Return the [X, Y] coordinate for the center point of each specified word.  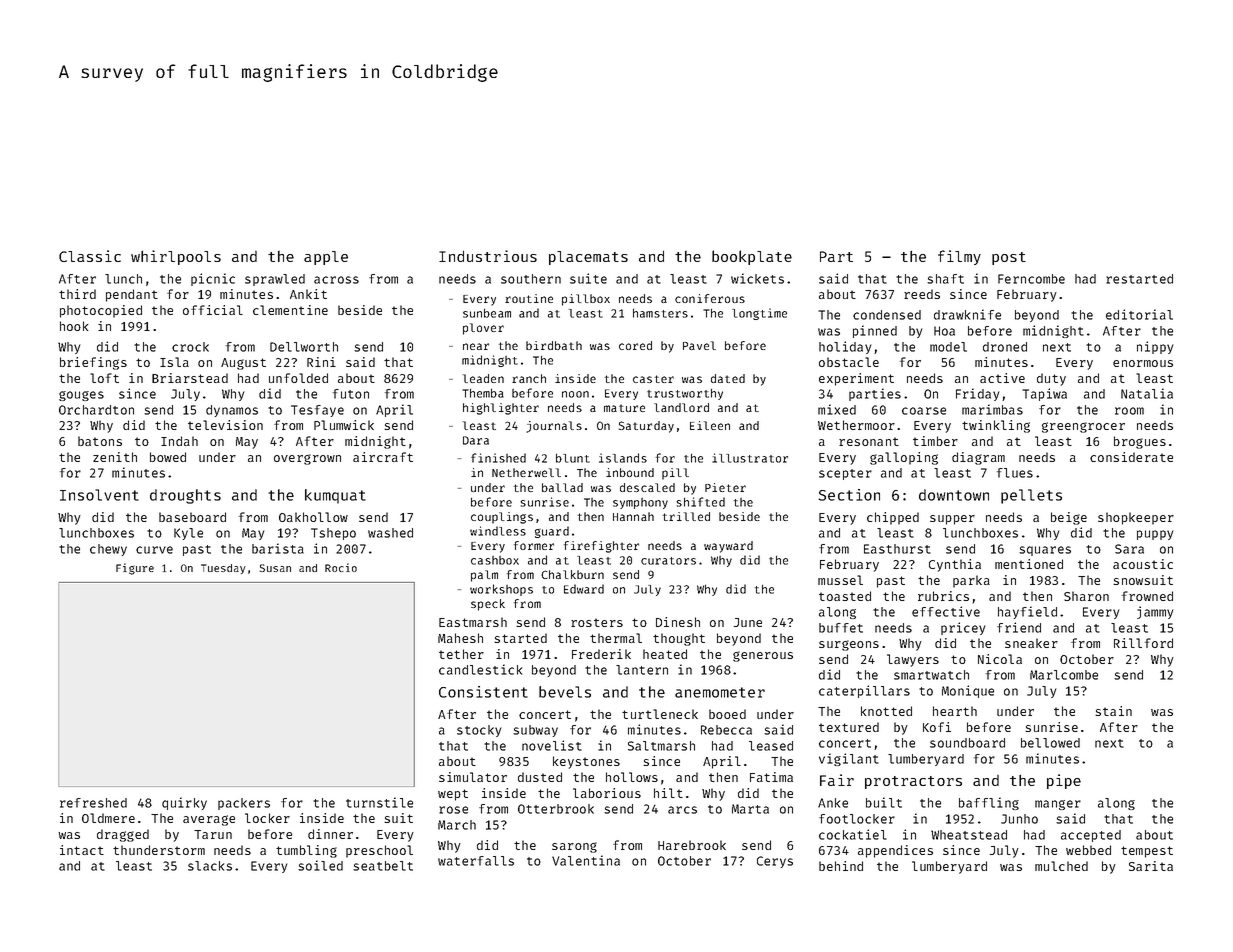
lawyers [913, 660]
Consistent [483, 692]
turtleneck [660, 714]
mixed [837, 409]
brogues [1140, 442]
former [534, 545]
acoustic [1143, 564]
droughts [185, 496]
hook [74, 326]
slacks [210, 866]
